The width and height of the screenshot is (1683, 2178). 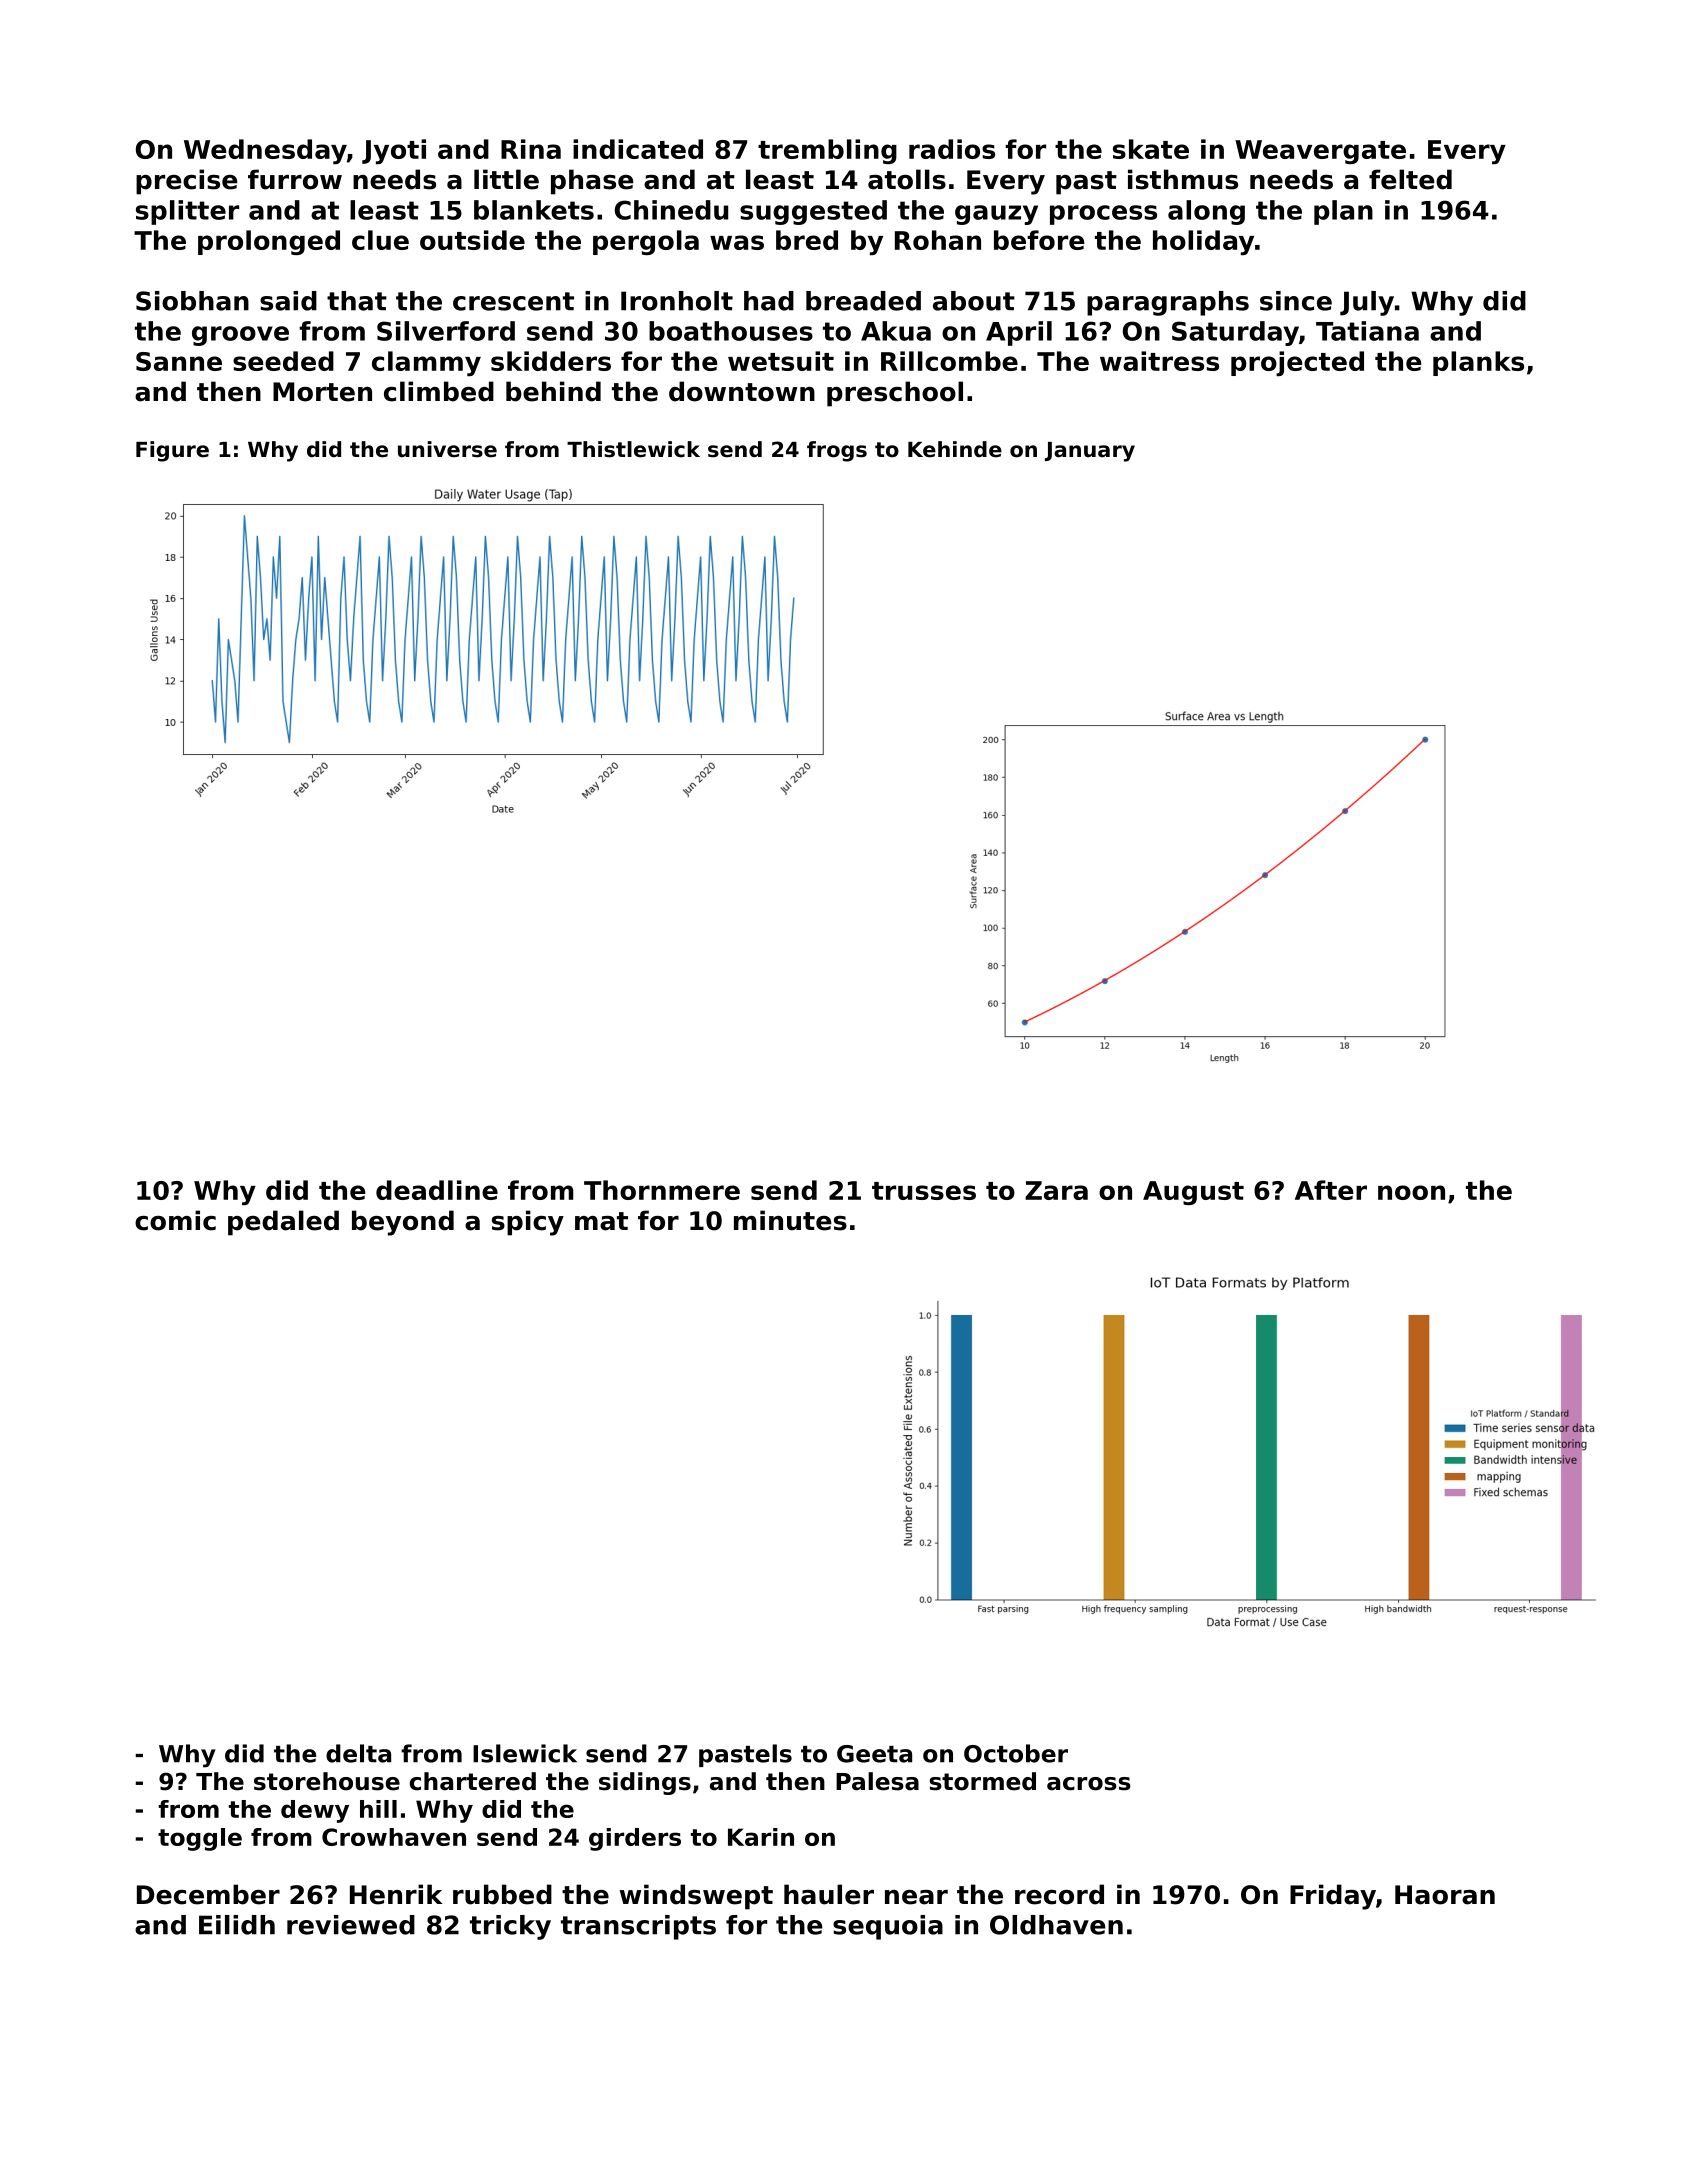 I want to click on sequoia, so click(x=888, y=1927).
